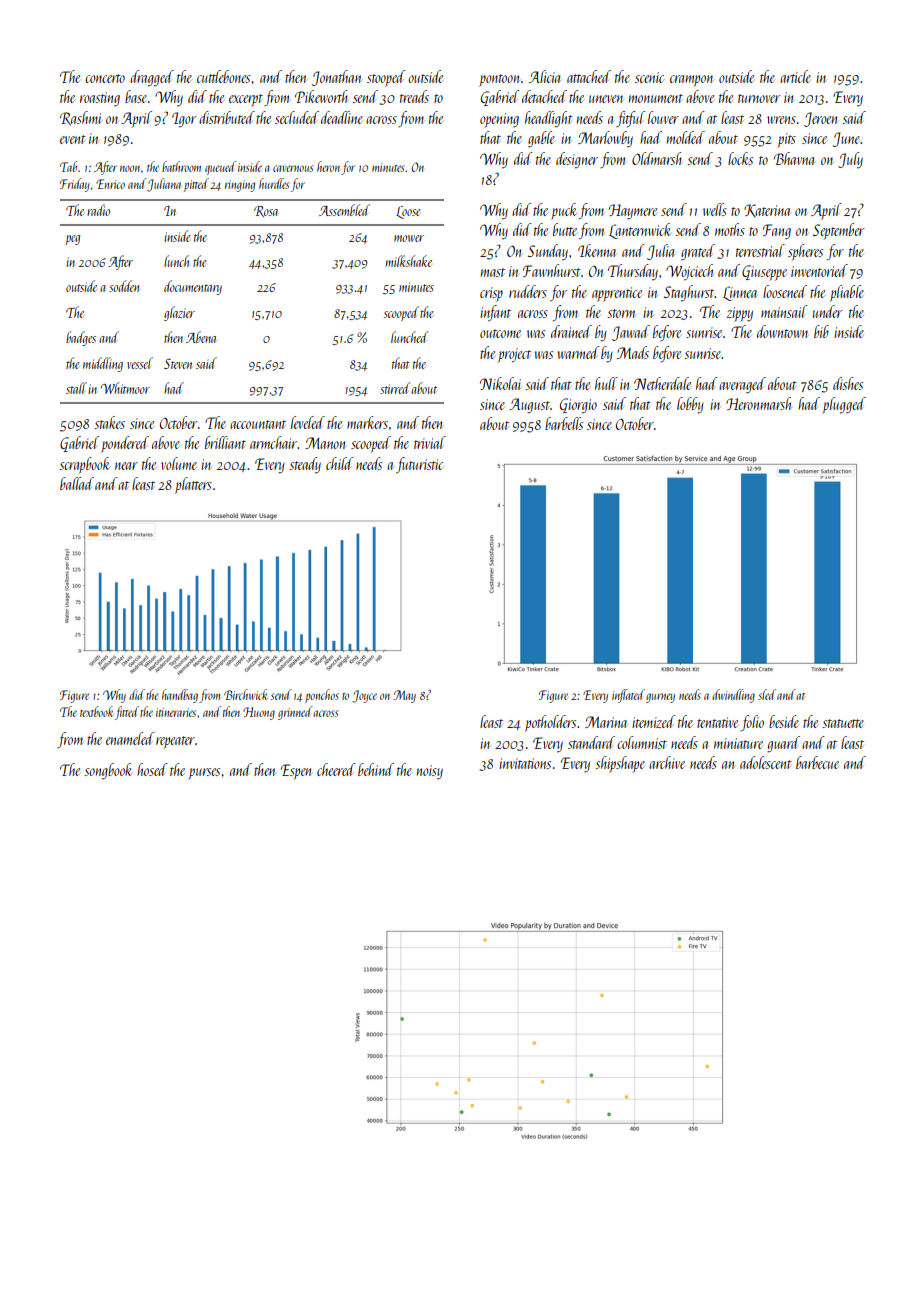 The width and height of the screenshot is (924, 1308). Describe the element at coordinates (109, 422) in the screenshot. I see `stakes` at that location.
